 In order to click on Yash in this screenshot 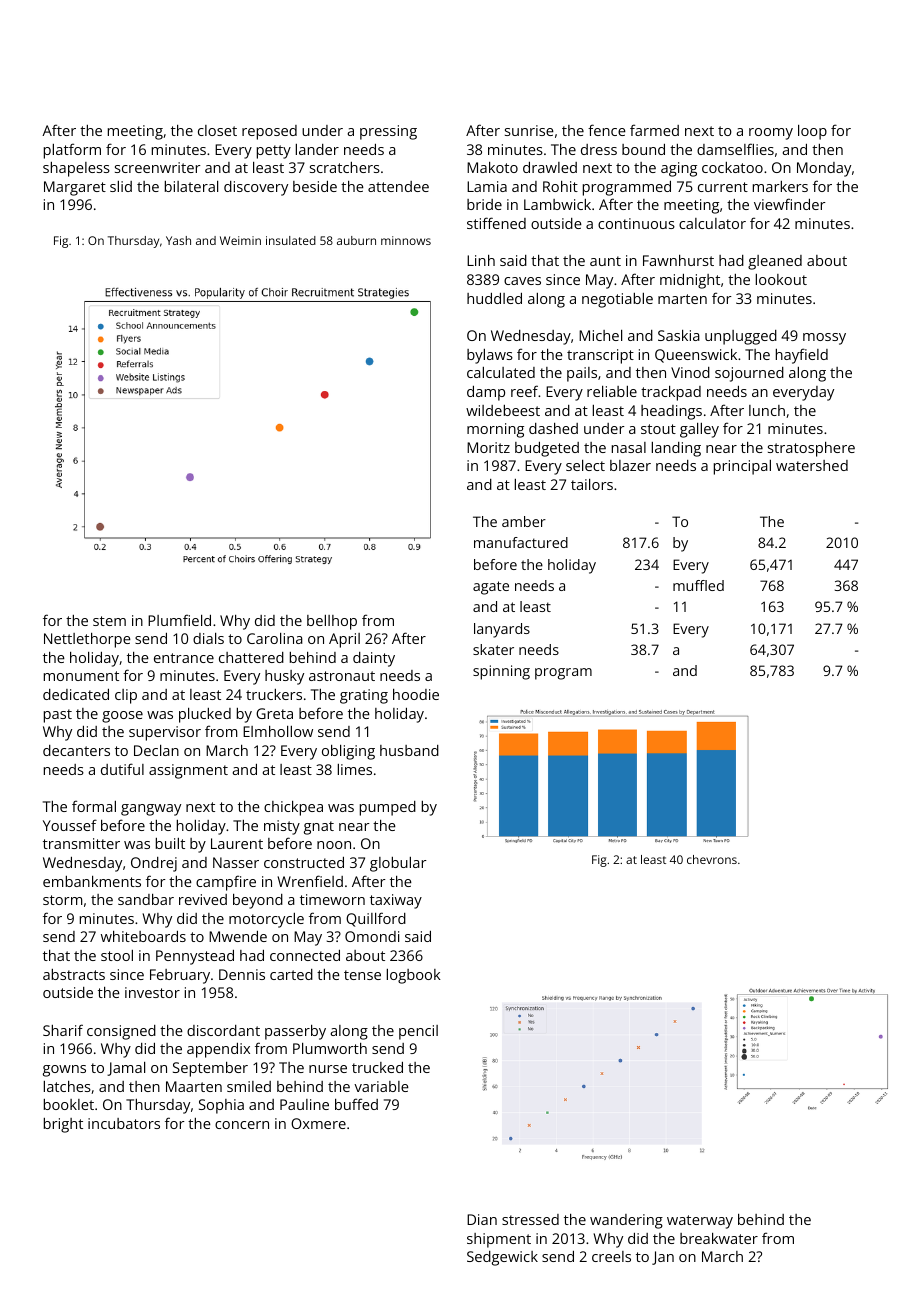, I will do `click(178, 240)`.
